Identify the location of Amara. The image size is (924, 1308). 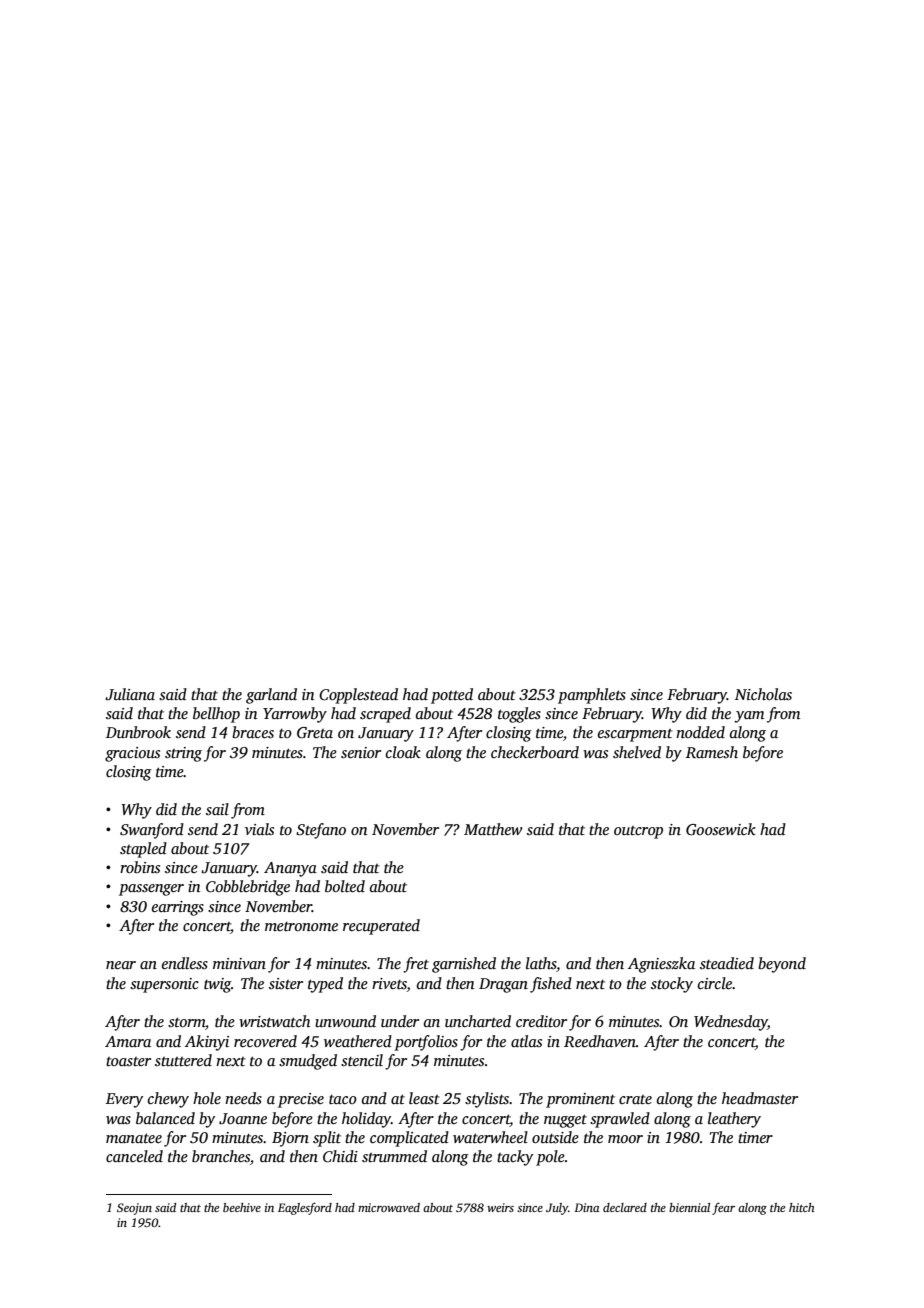
(128, 1041).
